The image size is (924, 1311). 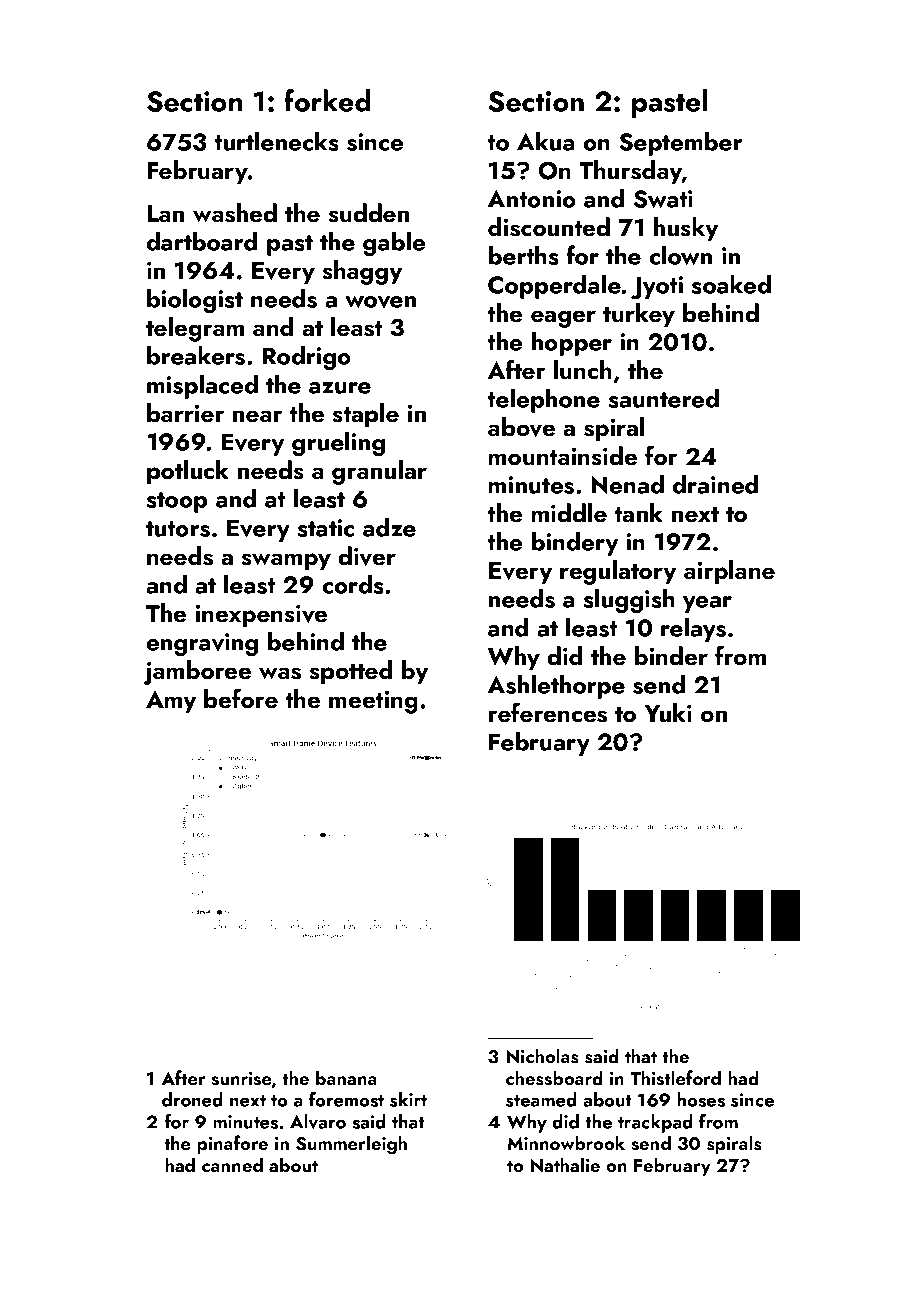 I want to click on forked, so click(x=327, y=100).
